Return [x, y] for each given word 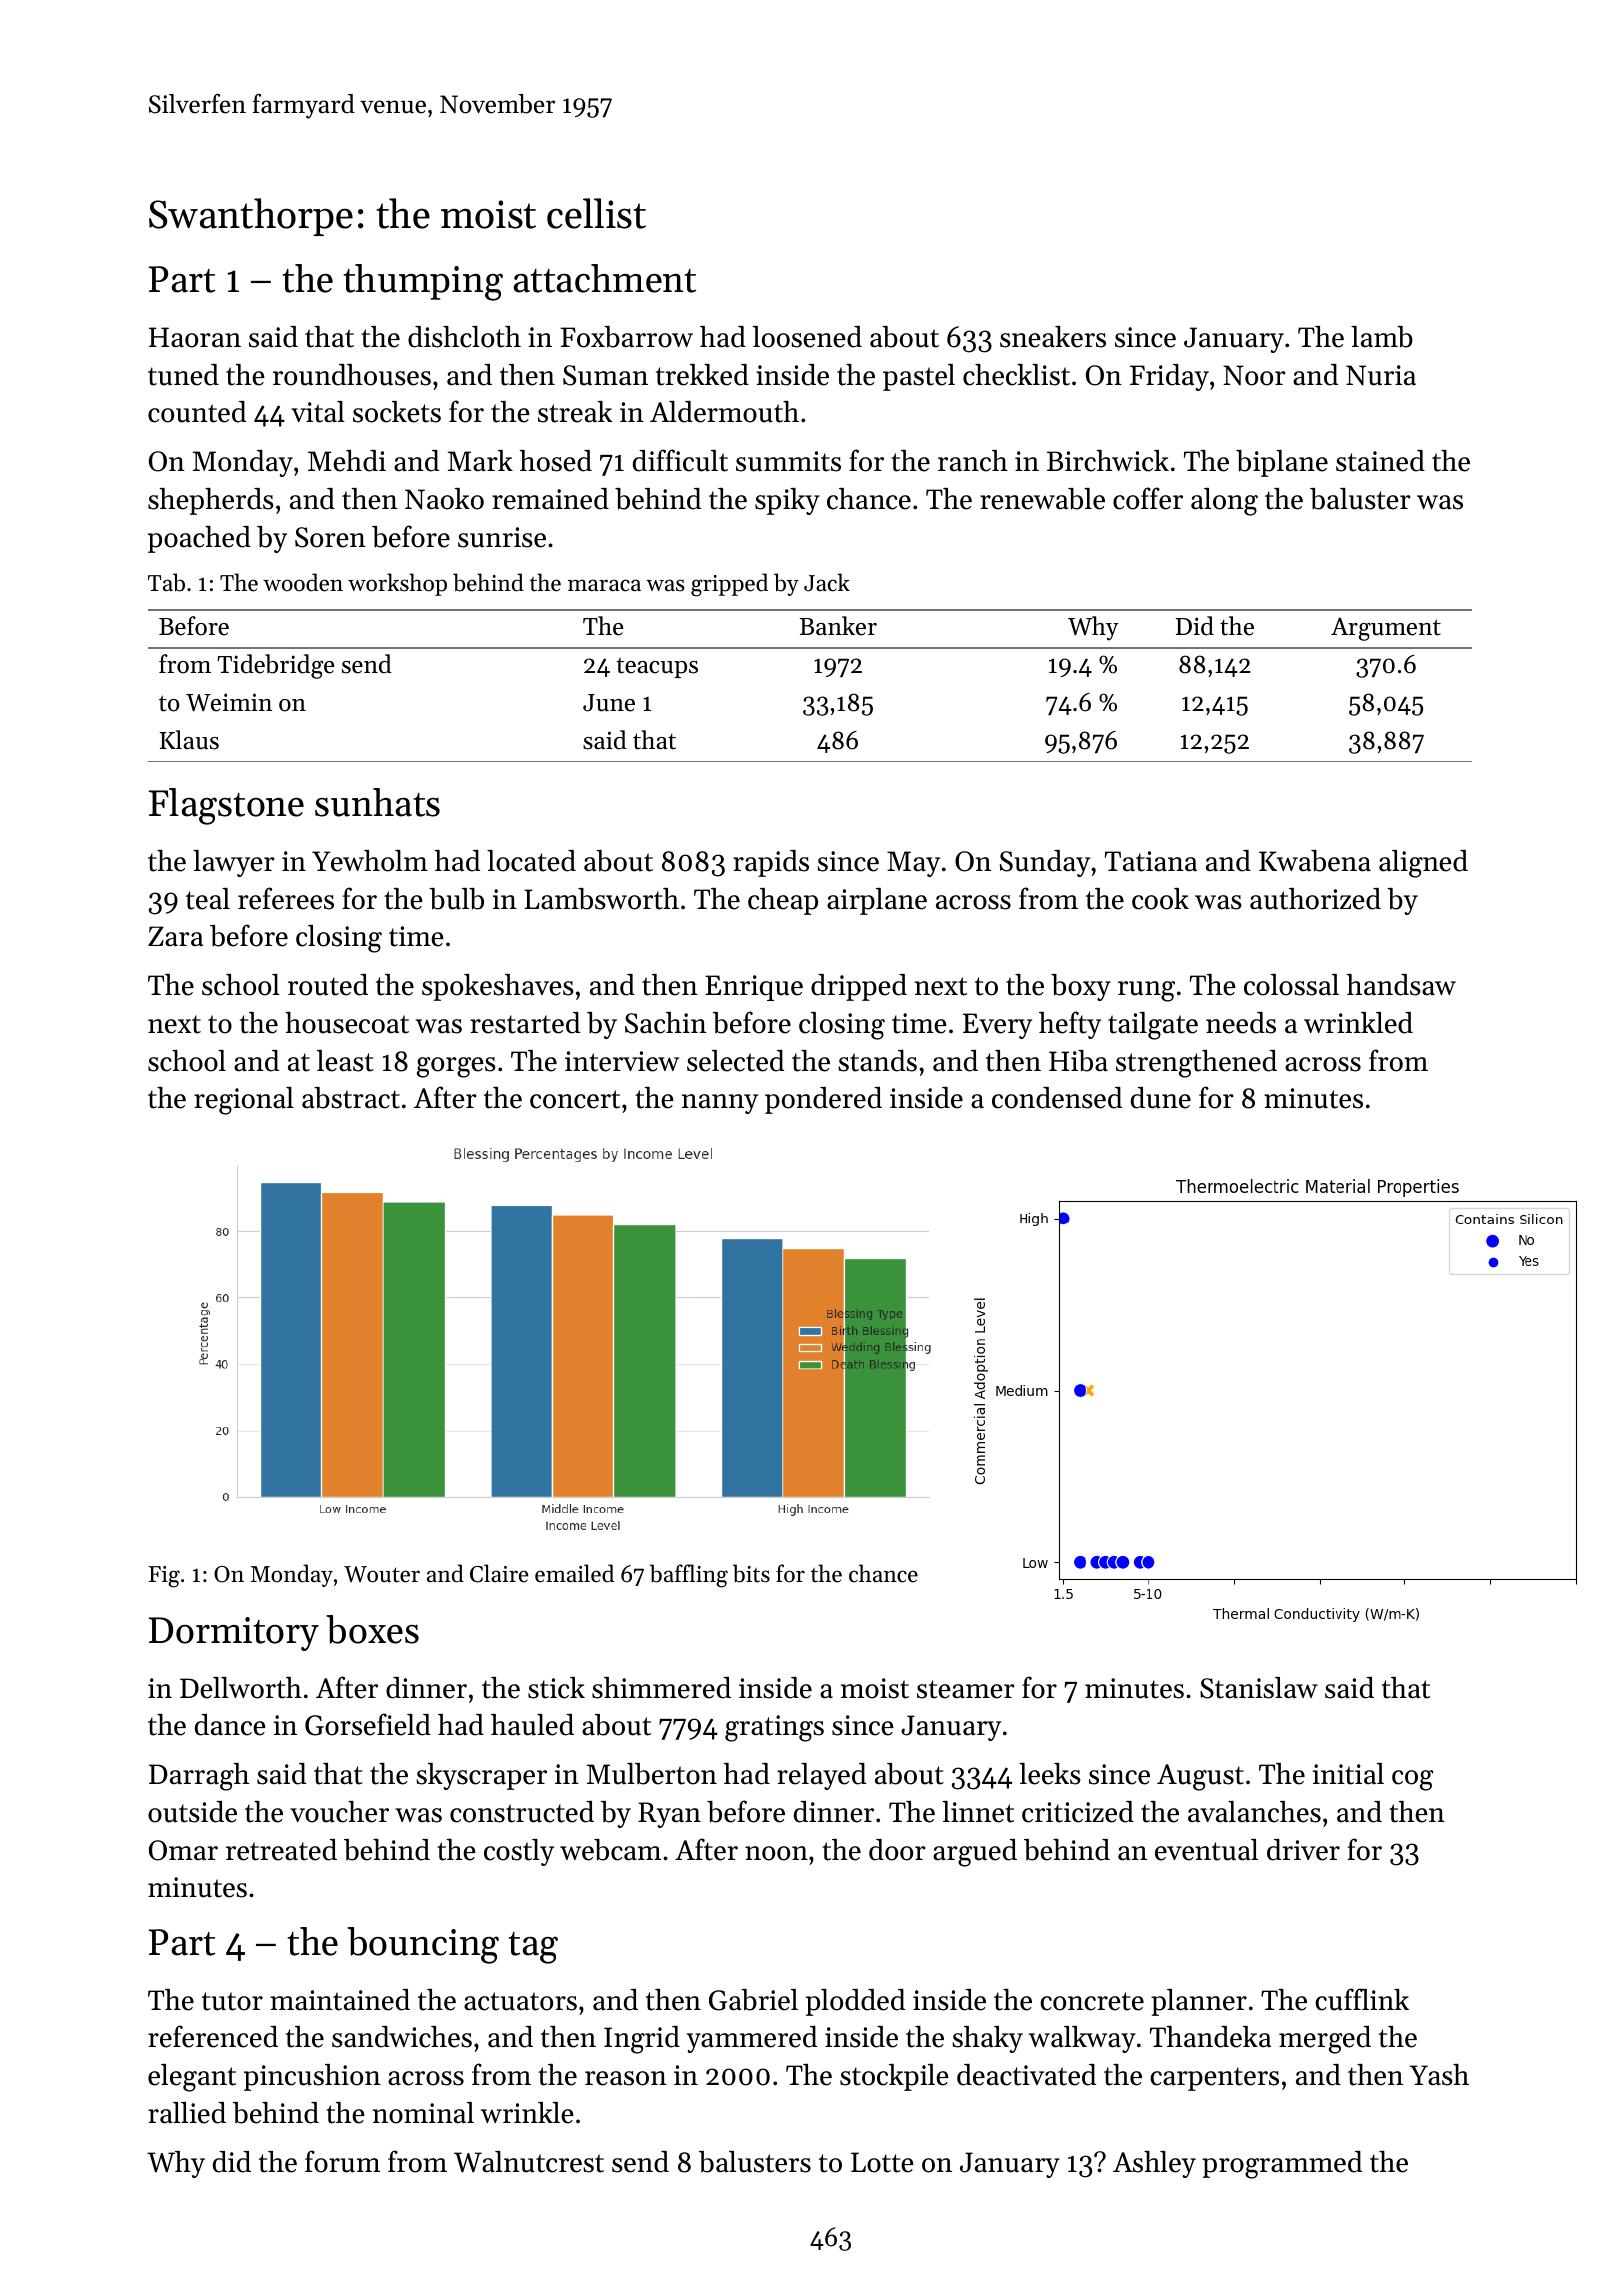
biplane [1282, 463]
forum [342, 2161]
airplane [877, 901]
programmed [1282, 2165]
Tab [166, 582]
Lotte [882, 2162]
